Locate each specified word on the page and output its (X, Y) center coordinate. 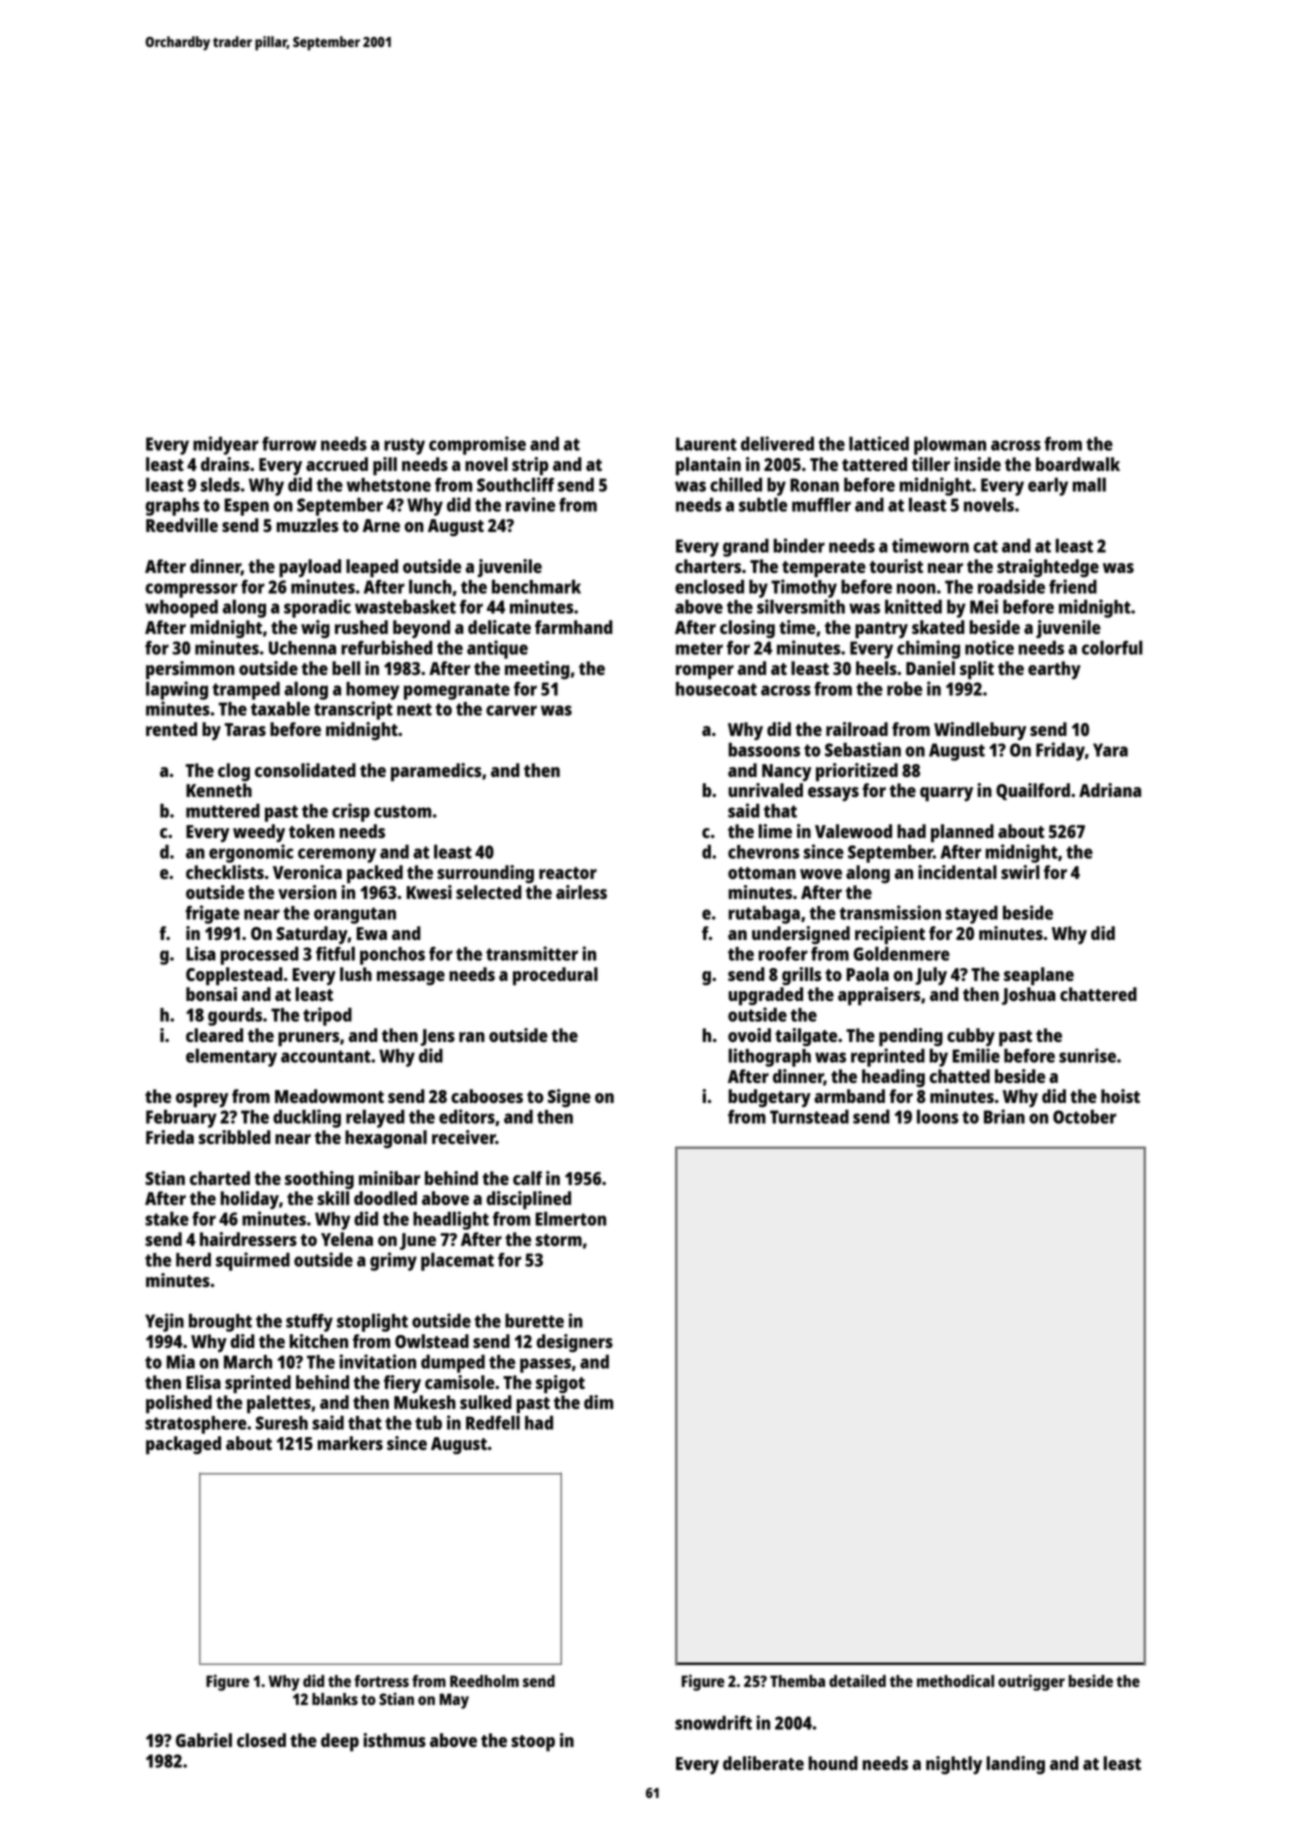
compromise (477, 445)
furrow (289, 444)
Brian (1004, 1116)
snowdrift (713, 1722)
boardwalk (1078, 464)
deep (340, 1742)
